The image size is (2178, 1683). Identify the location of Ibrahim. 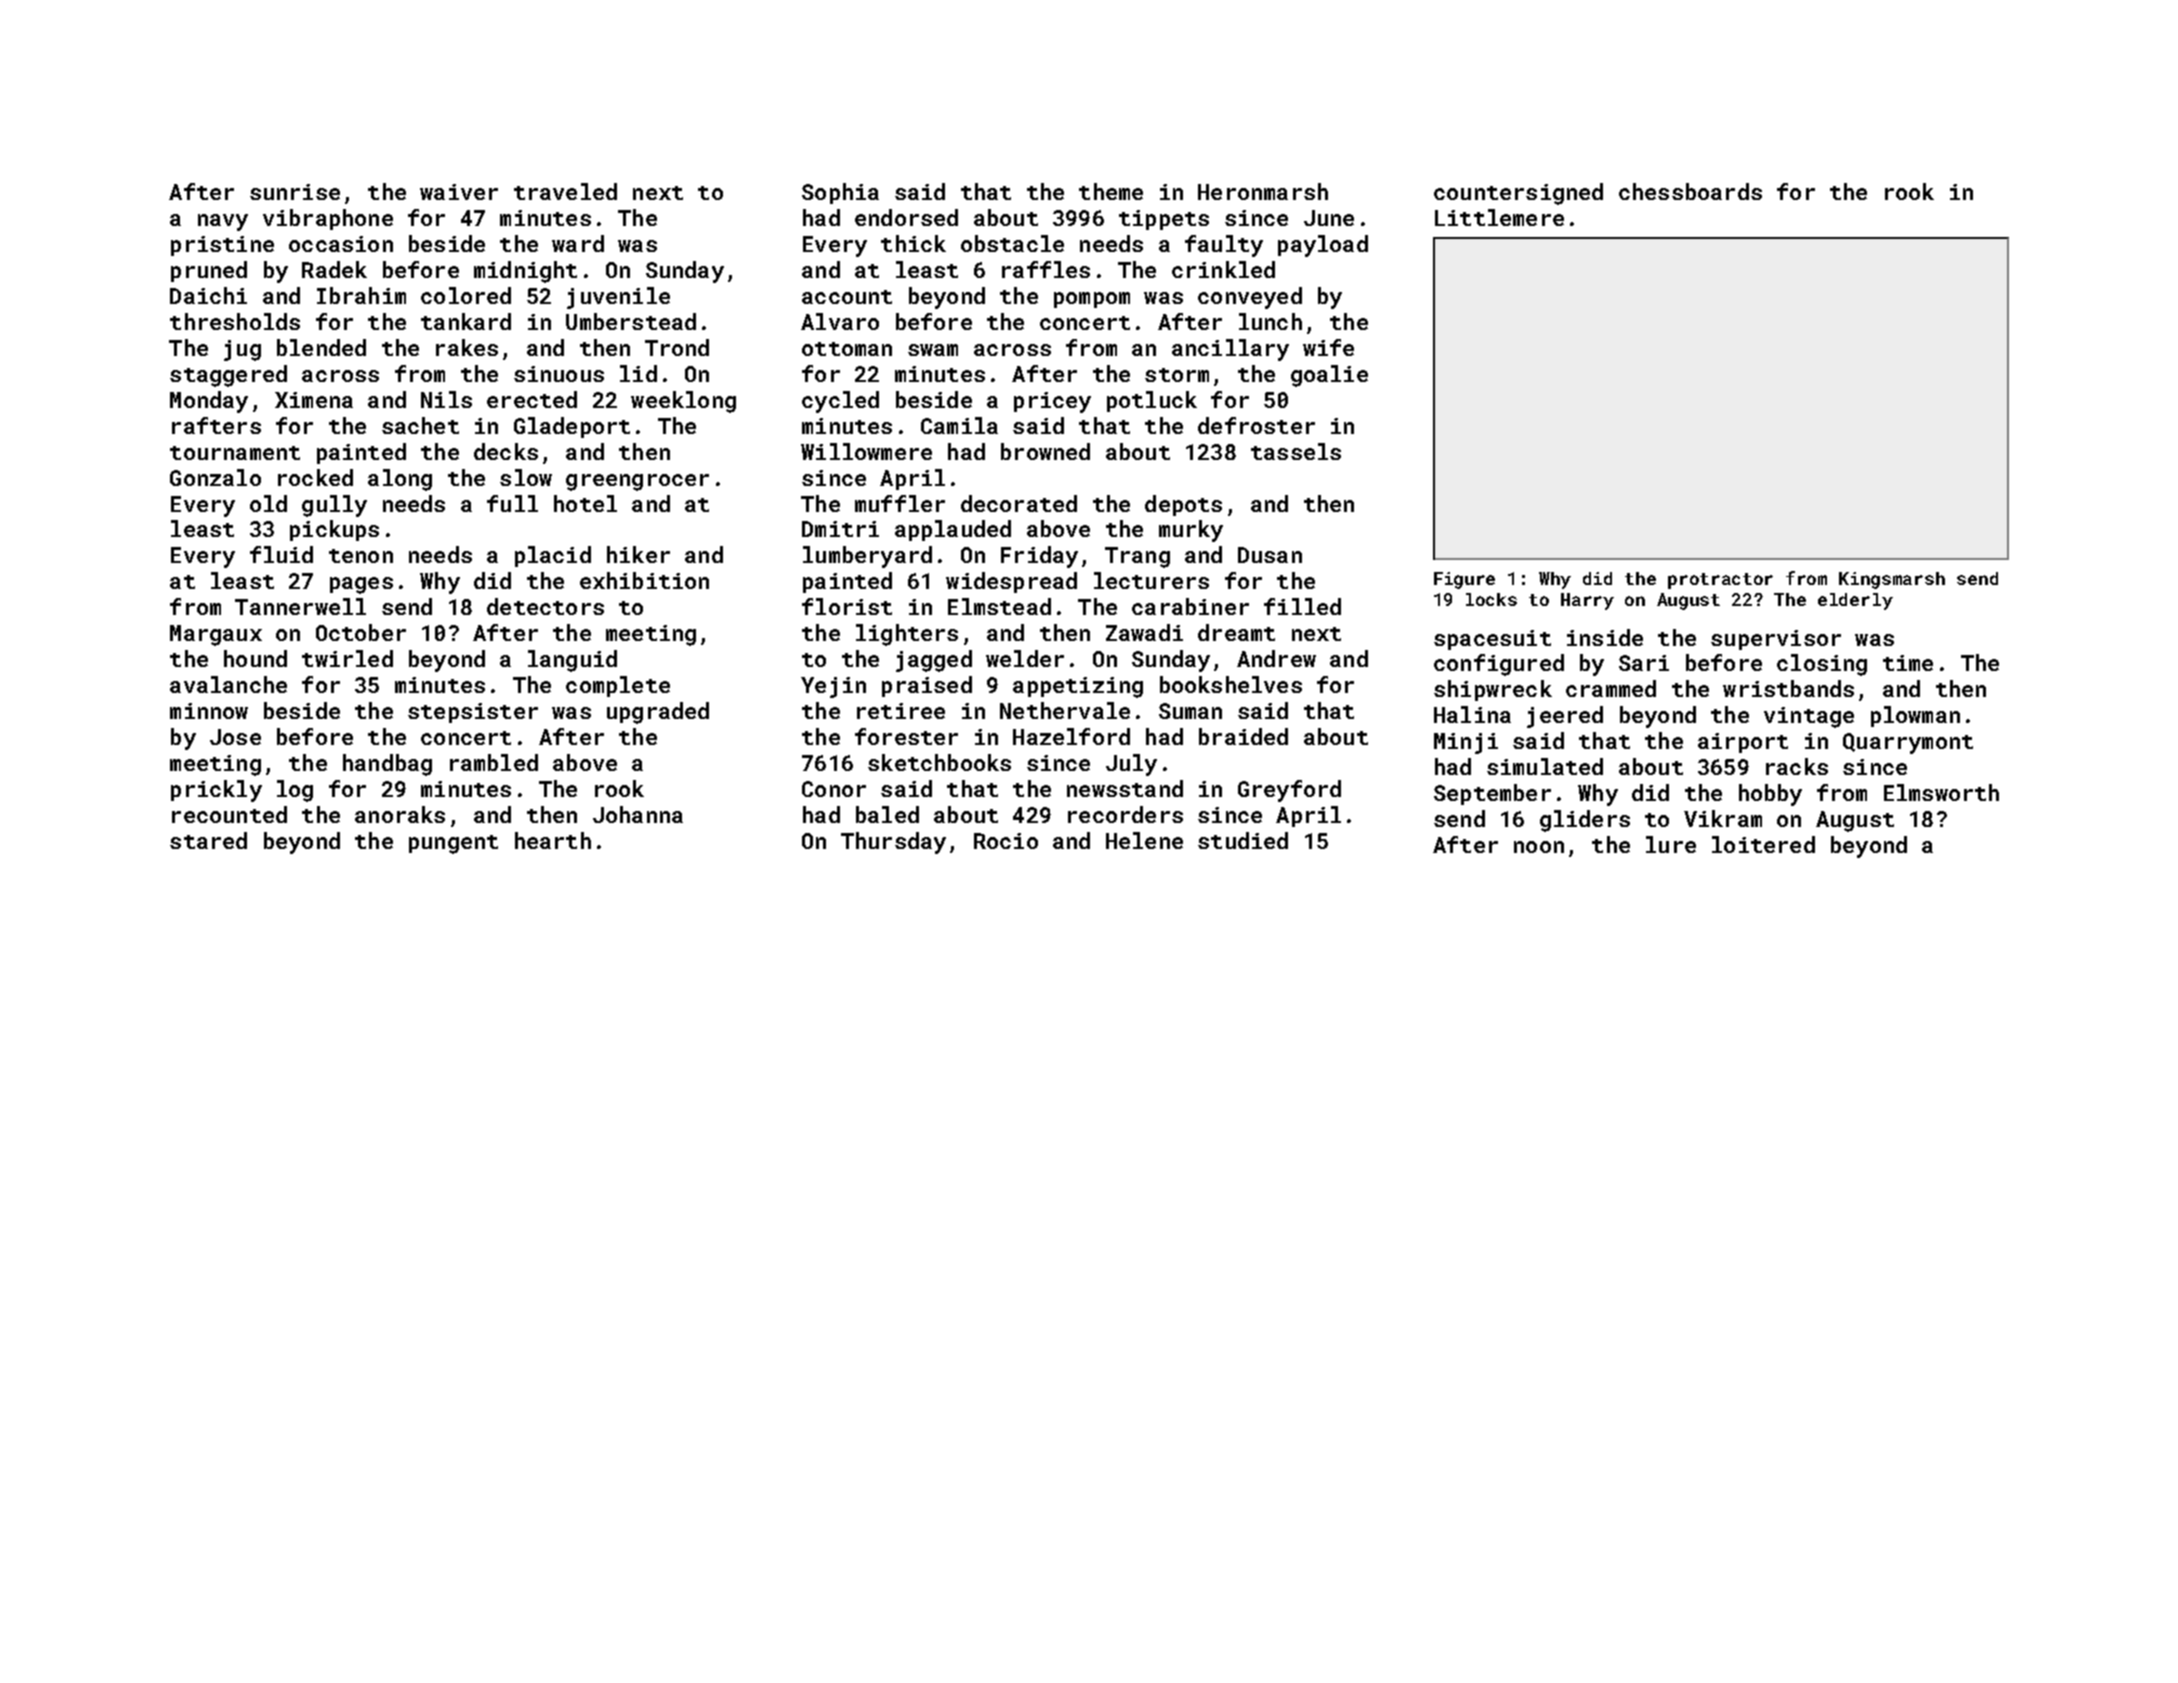
(361, 295).
